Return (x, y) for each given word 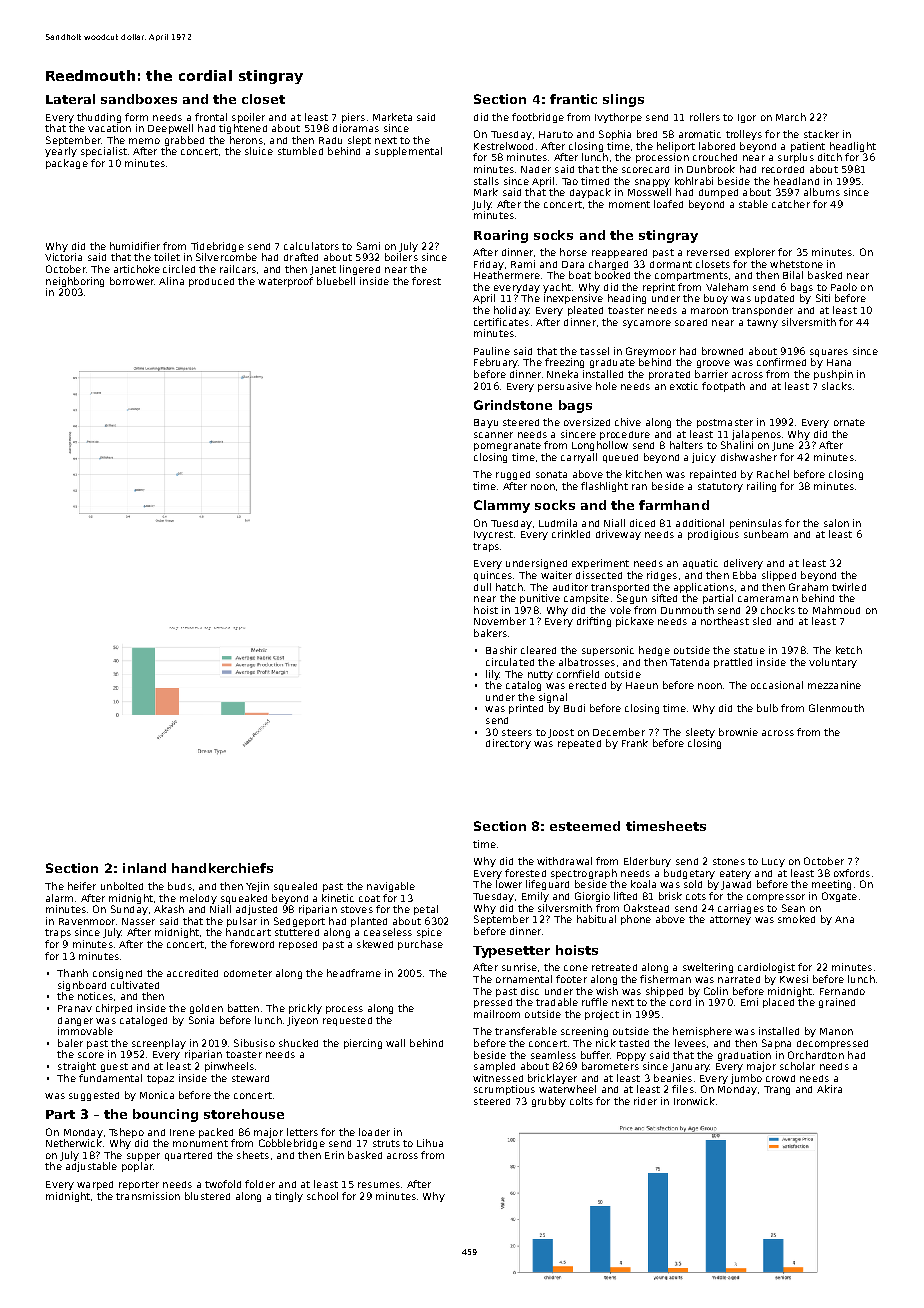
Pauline (492, 351)
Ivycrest (493, 535)
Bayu (486, 423)
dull (482, 587)
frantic (573, 99)
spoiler (248, 118)
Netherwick (74, 1143)
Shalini (737, 445)
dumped (718, 193)
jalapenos (756, 435)
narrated (739, 979)
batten (243, 1008)
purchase (420, 945)
